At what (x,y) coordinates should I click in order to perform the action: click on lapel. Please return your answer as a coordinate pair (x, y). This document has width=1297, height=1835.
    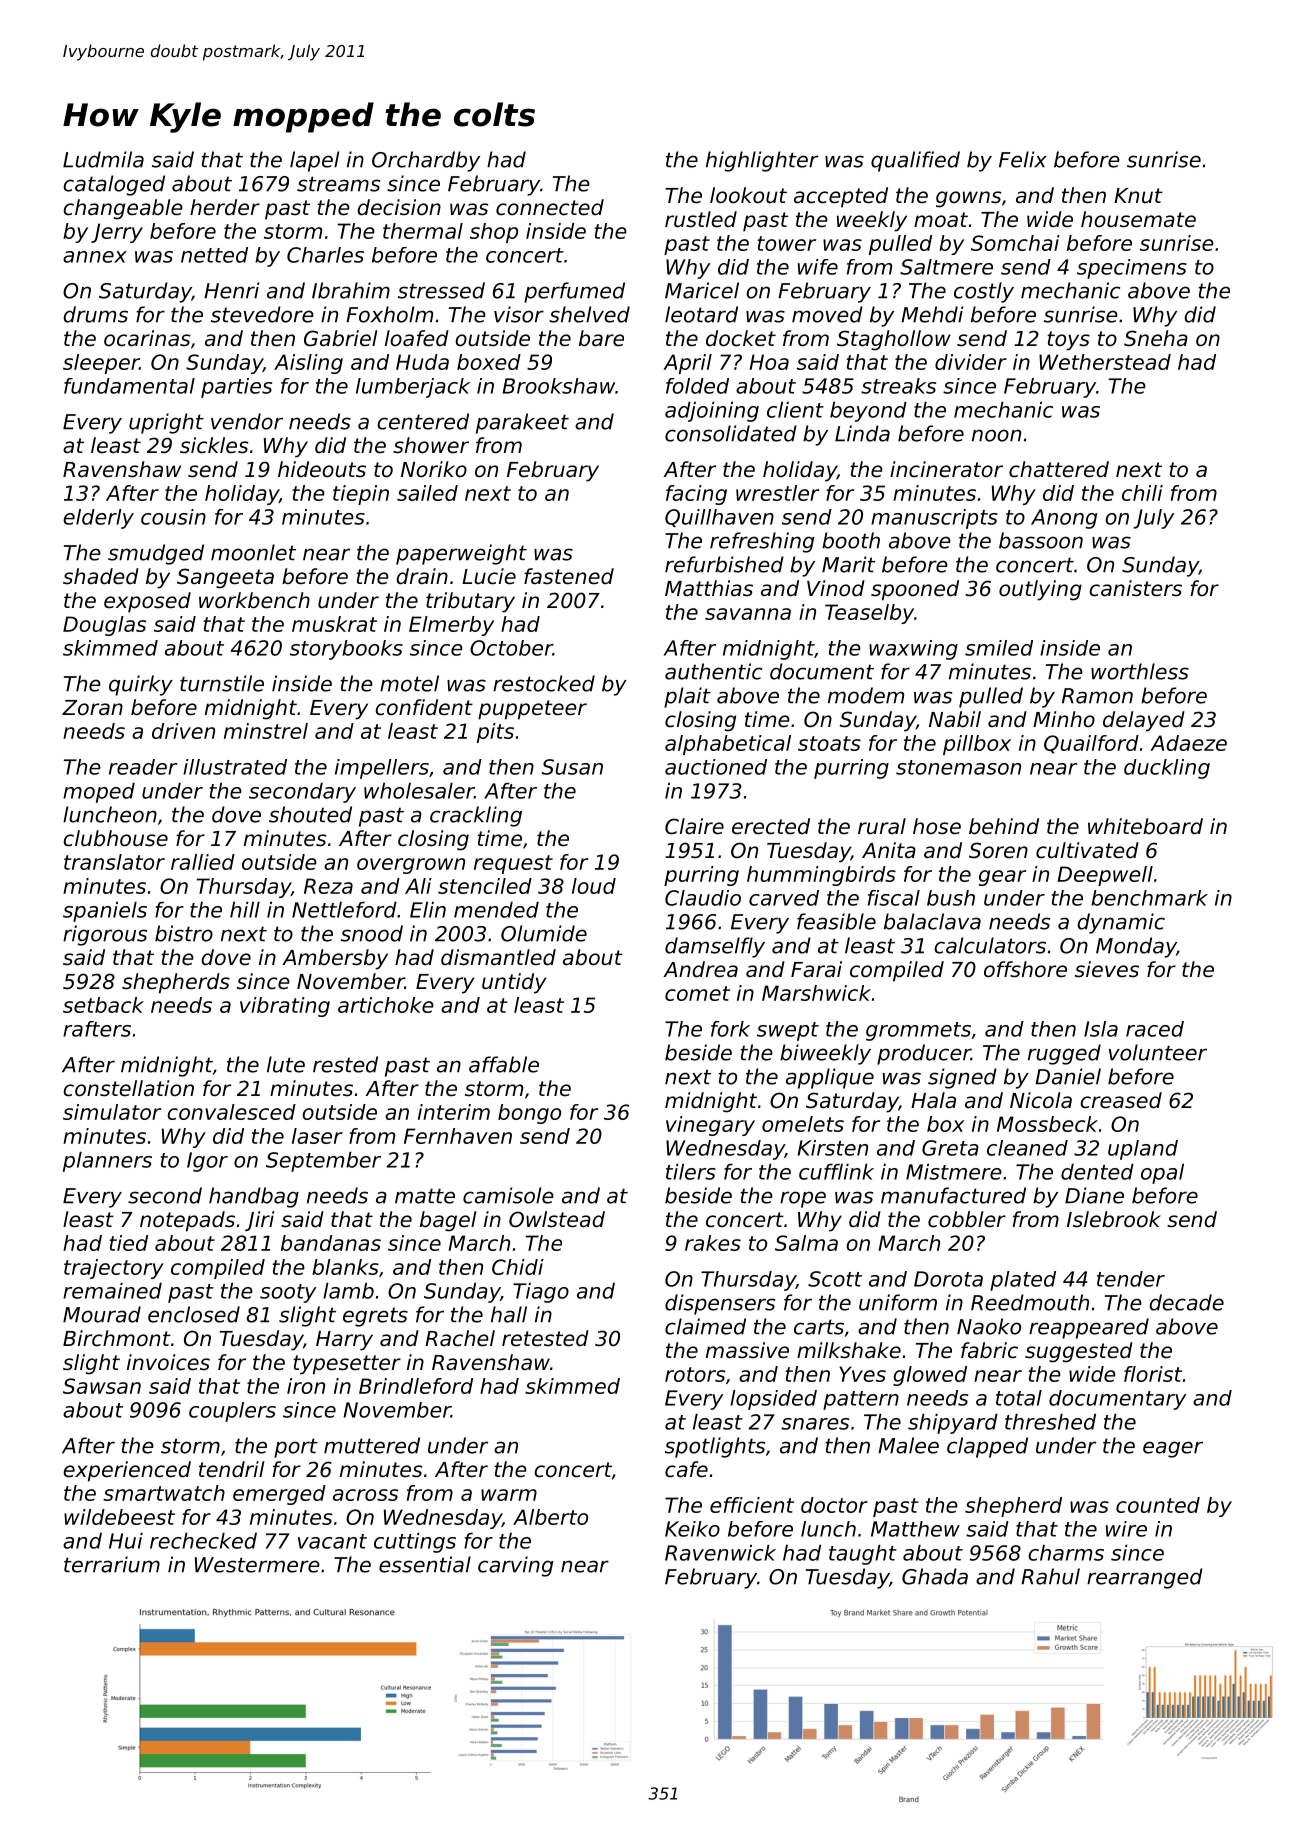
    Looking at the image, I should click on (314, 161).
